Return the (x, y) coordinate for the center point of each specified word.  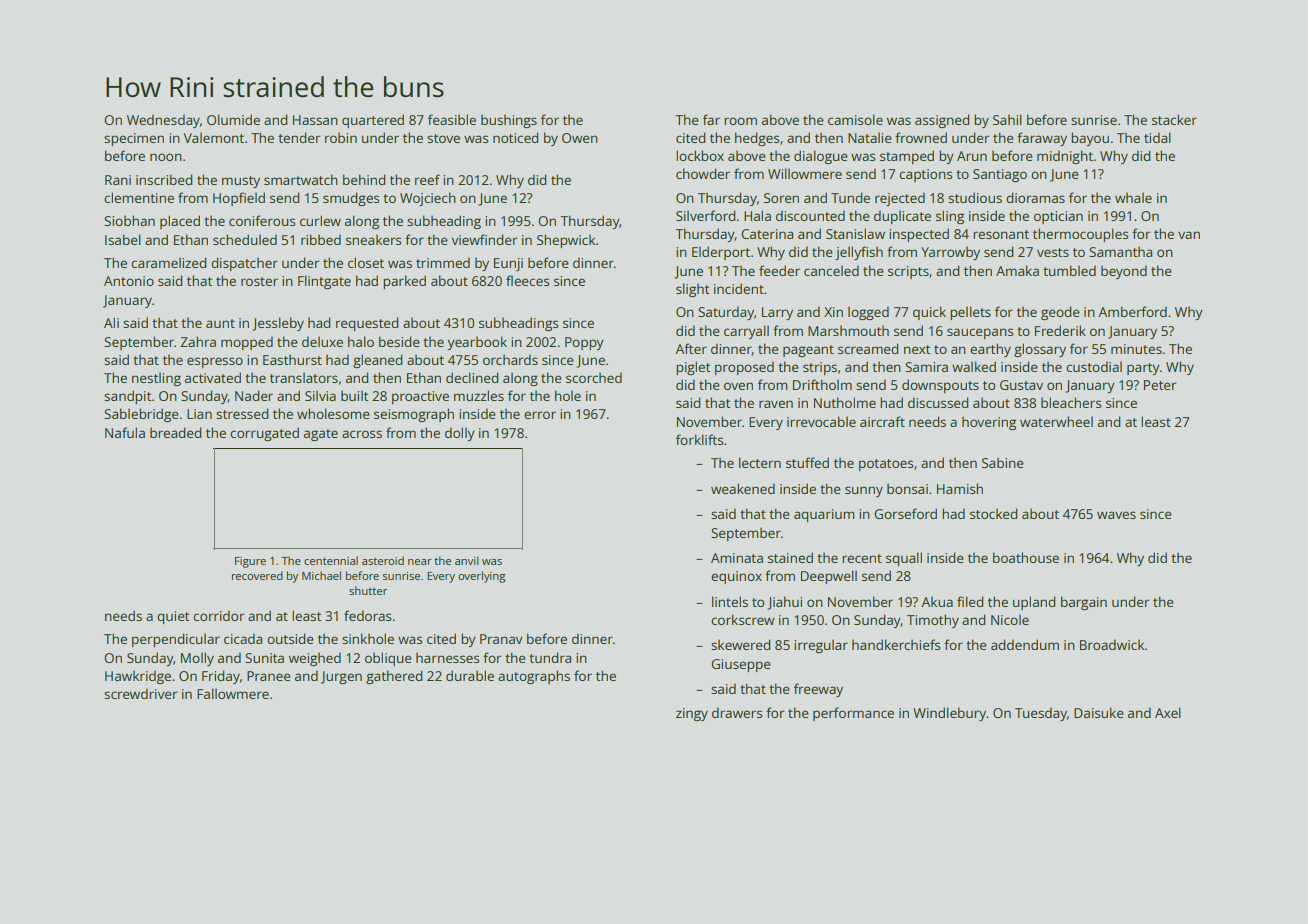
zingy (692, 714)
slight (692, 290)
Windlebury (950, 714)
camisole (855, 119)
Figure (250, 562)
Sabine (1003, 462)
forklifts (699, 439)
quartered (373, 121)
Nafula (125, 432)
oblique (388, 659)
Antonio (129, 281)
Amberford (1132, 311)
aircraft (882, 421)
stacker (1174, 119)
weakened (743, 488)
